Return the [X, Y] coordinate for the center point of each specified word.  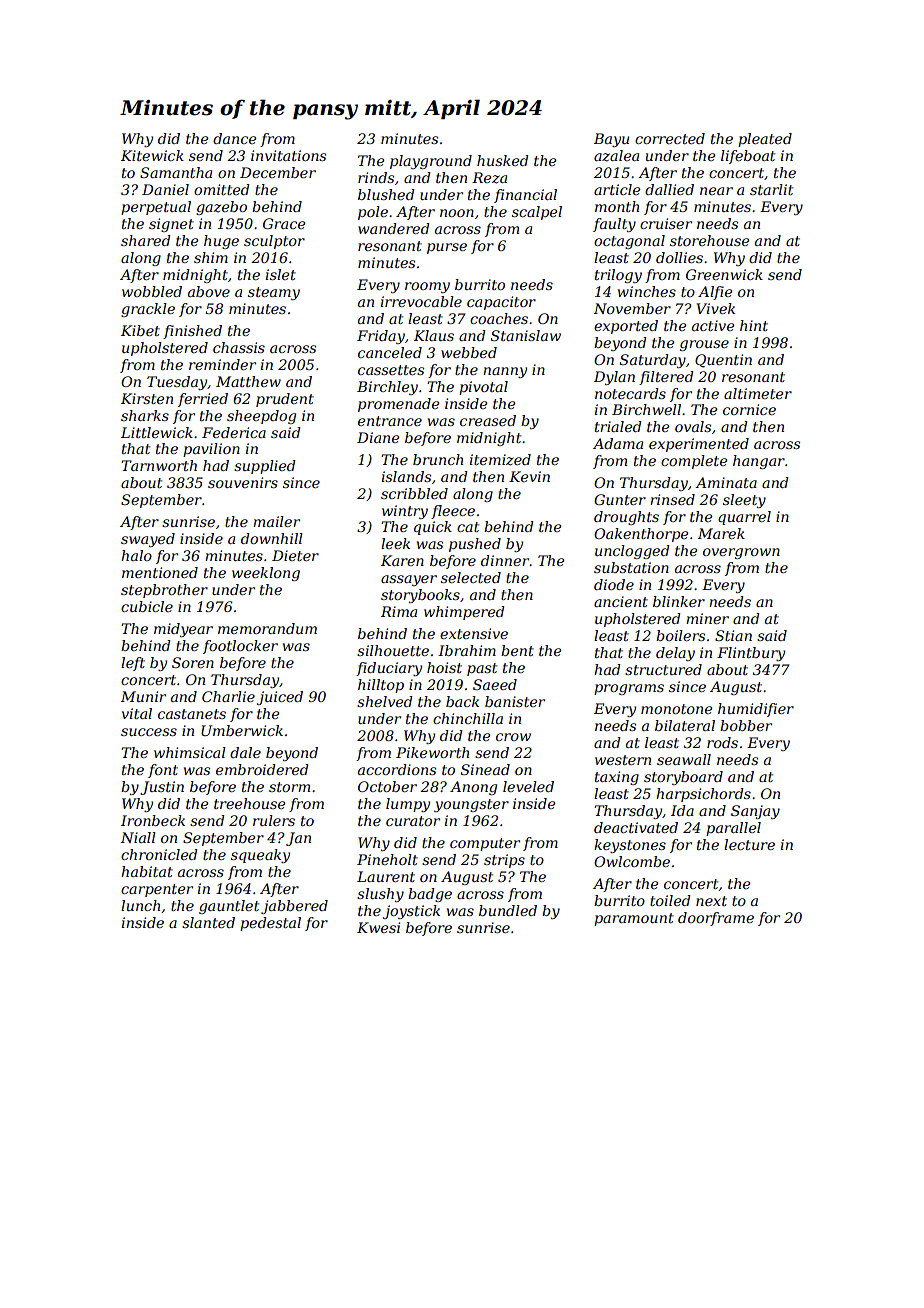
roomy [427, 287]
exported [626, 327]
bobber [746, 725]
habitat [147, 871]
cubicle [147, 606]
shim [211, 257]
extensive [474, 633]
